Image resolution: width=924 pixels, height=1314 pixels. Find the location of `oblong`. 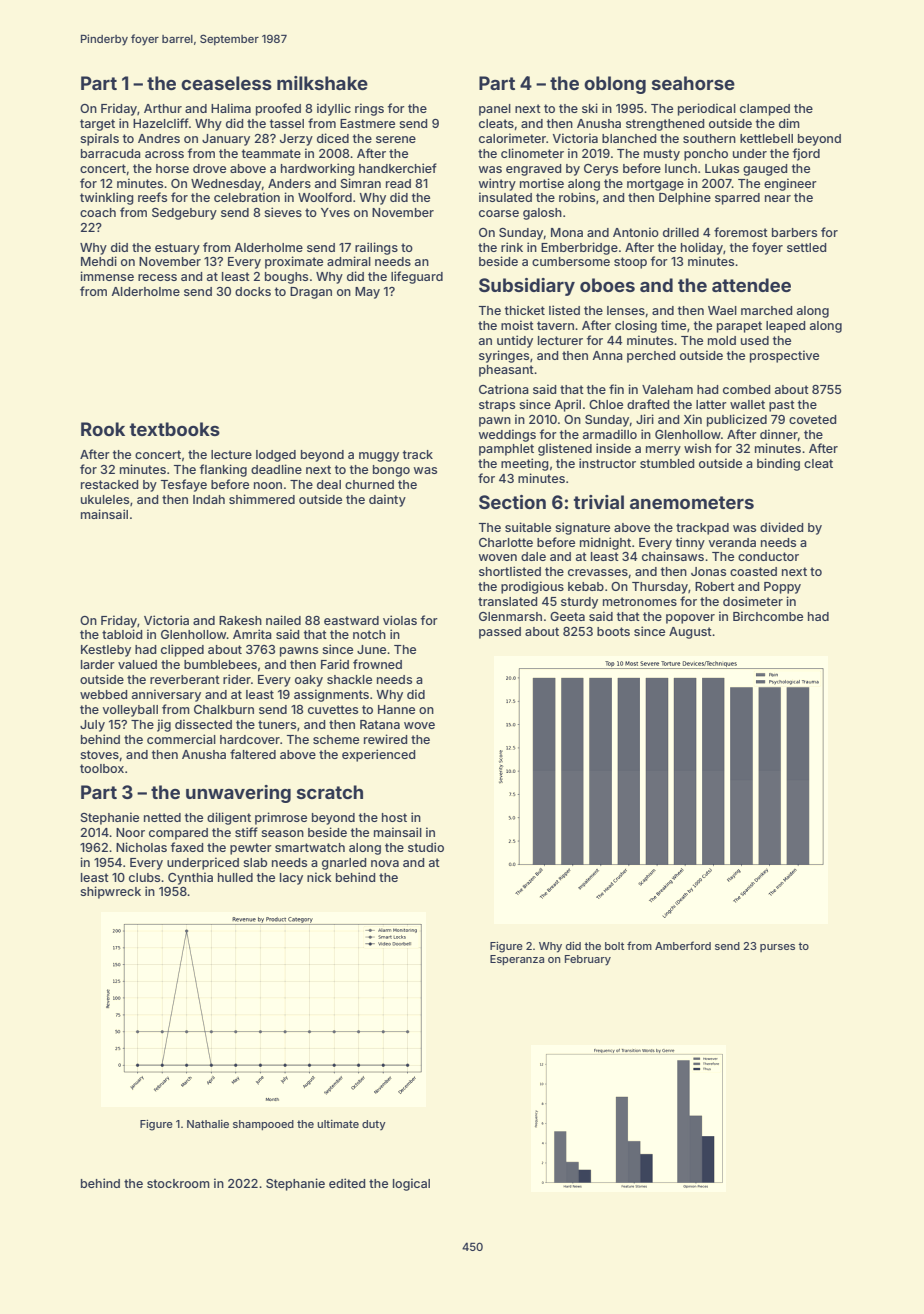

oblong is located at coordinates (615, 85).
